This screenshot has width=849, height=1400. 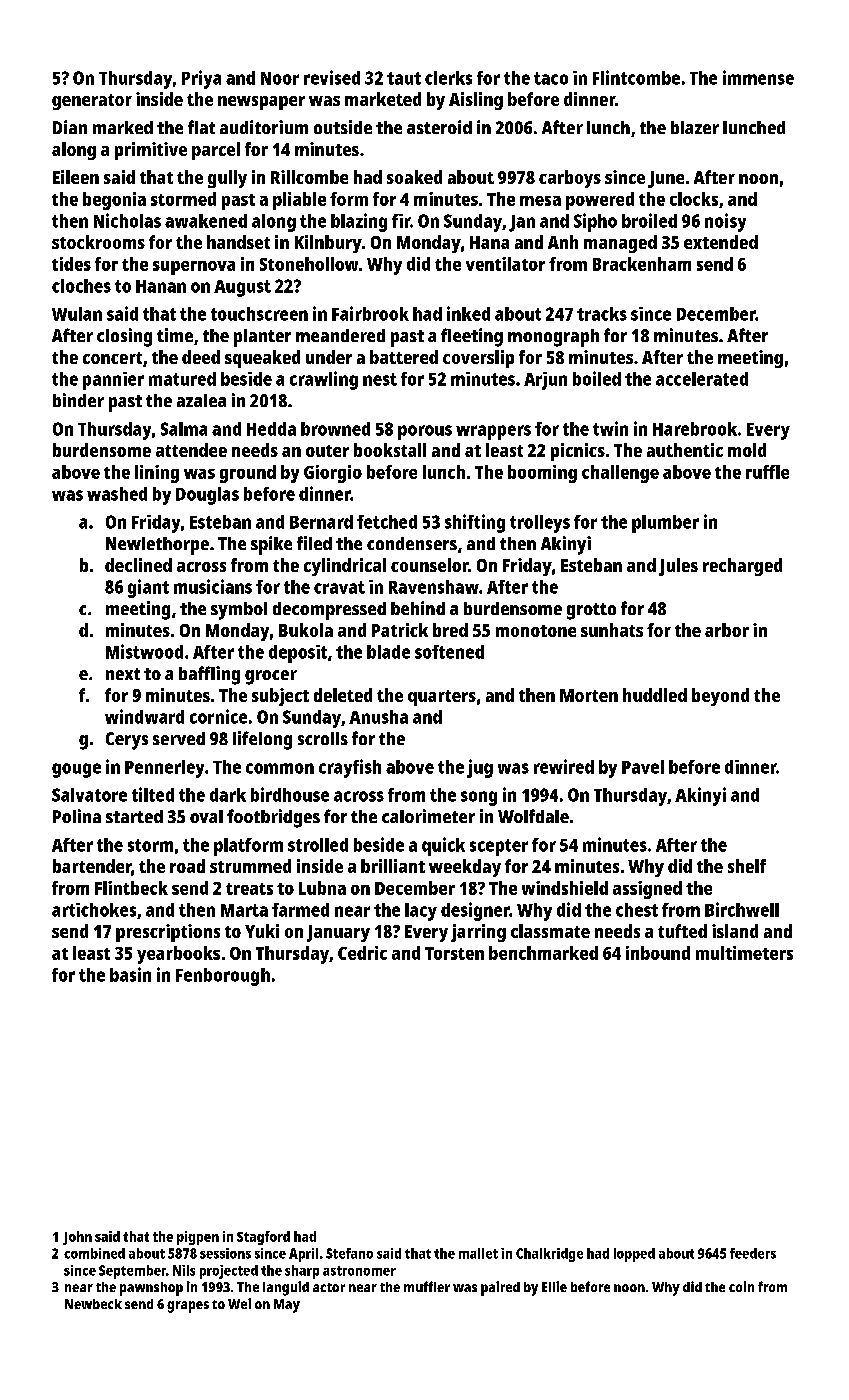 I want to click on taco, so click(x=551, y=78).
